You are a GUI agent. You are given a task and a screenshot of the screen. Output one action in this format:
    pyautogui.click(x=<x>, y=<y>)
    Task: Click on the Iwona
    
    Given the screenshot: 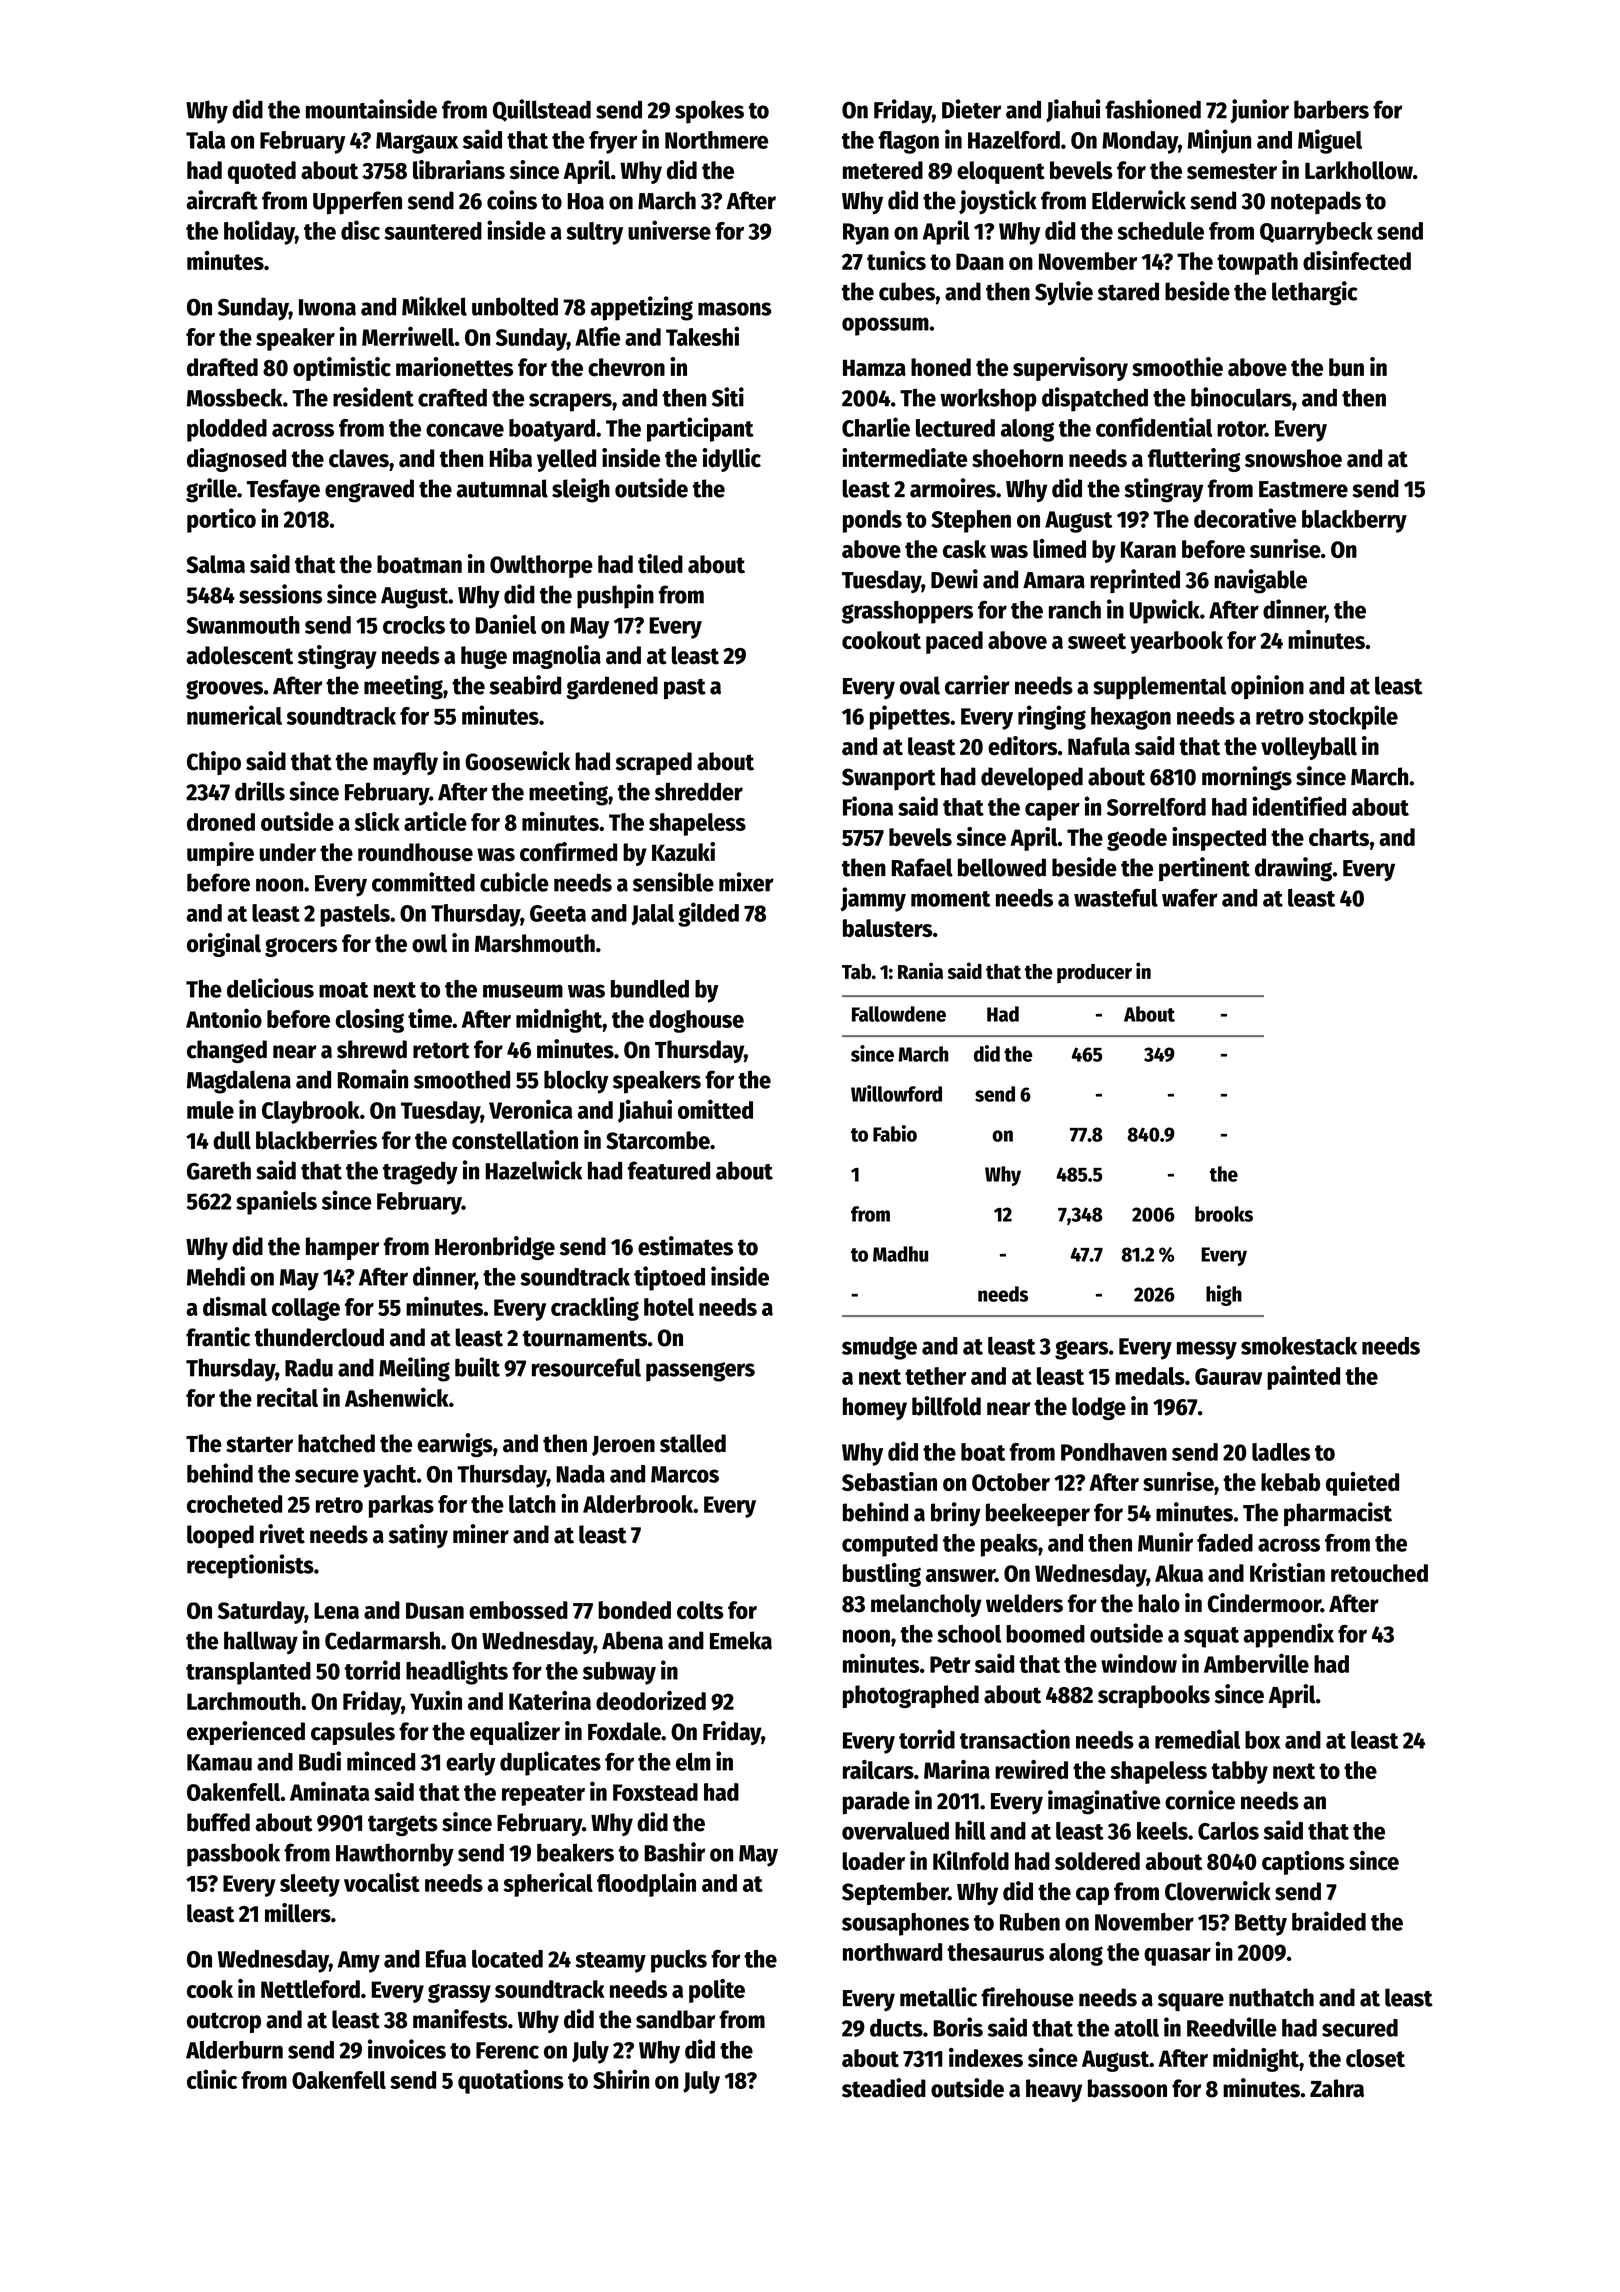 What is the action you would take?
    pyautogui.click(x=327, y=307)
